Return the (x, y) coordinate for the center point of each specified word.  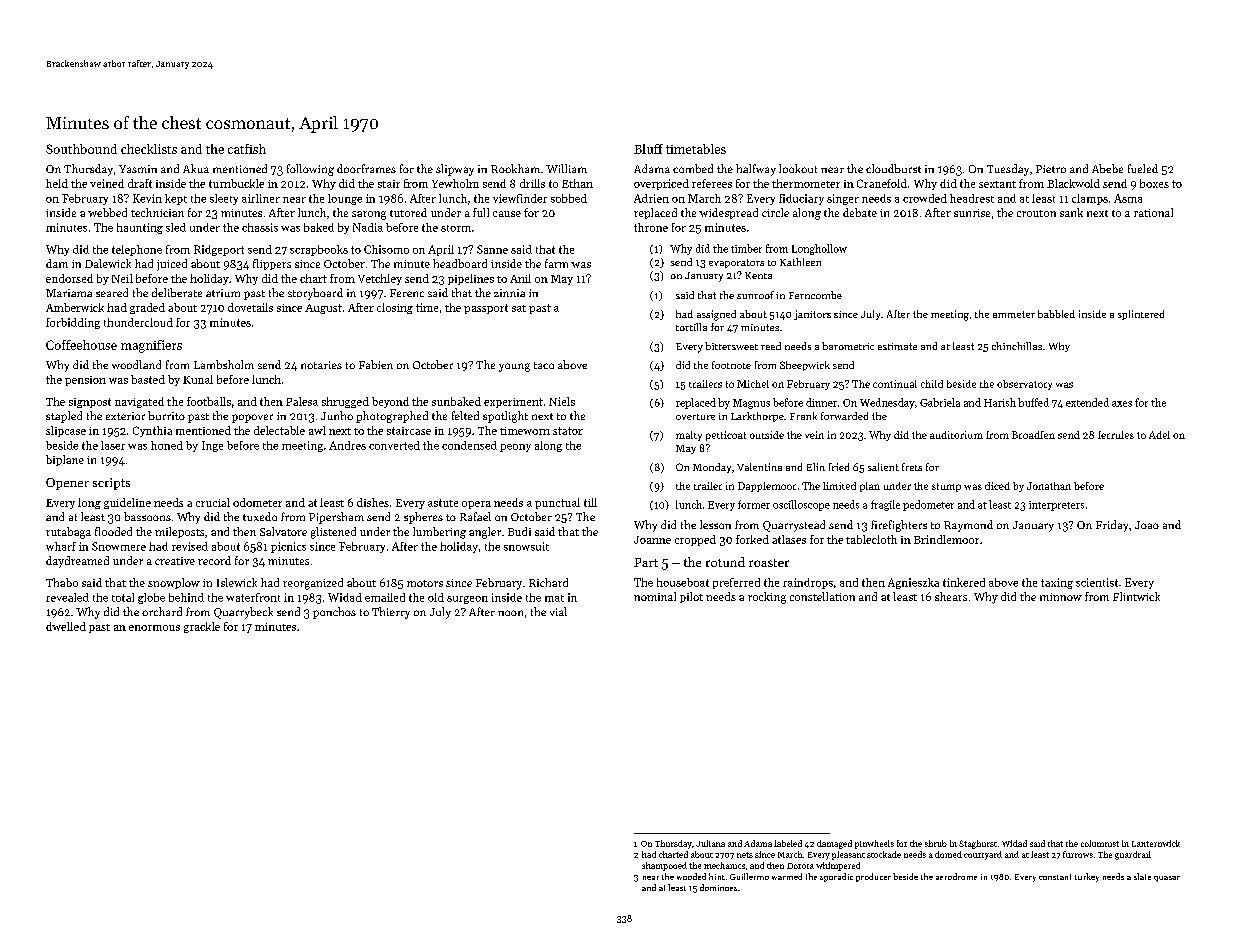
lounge (345, 199)
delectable (279, 430)
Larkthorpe (757, 417)
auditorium (956, 435)
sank (1071, 212)
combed (693, 168)
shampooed (664, 866)
